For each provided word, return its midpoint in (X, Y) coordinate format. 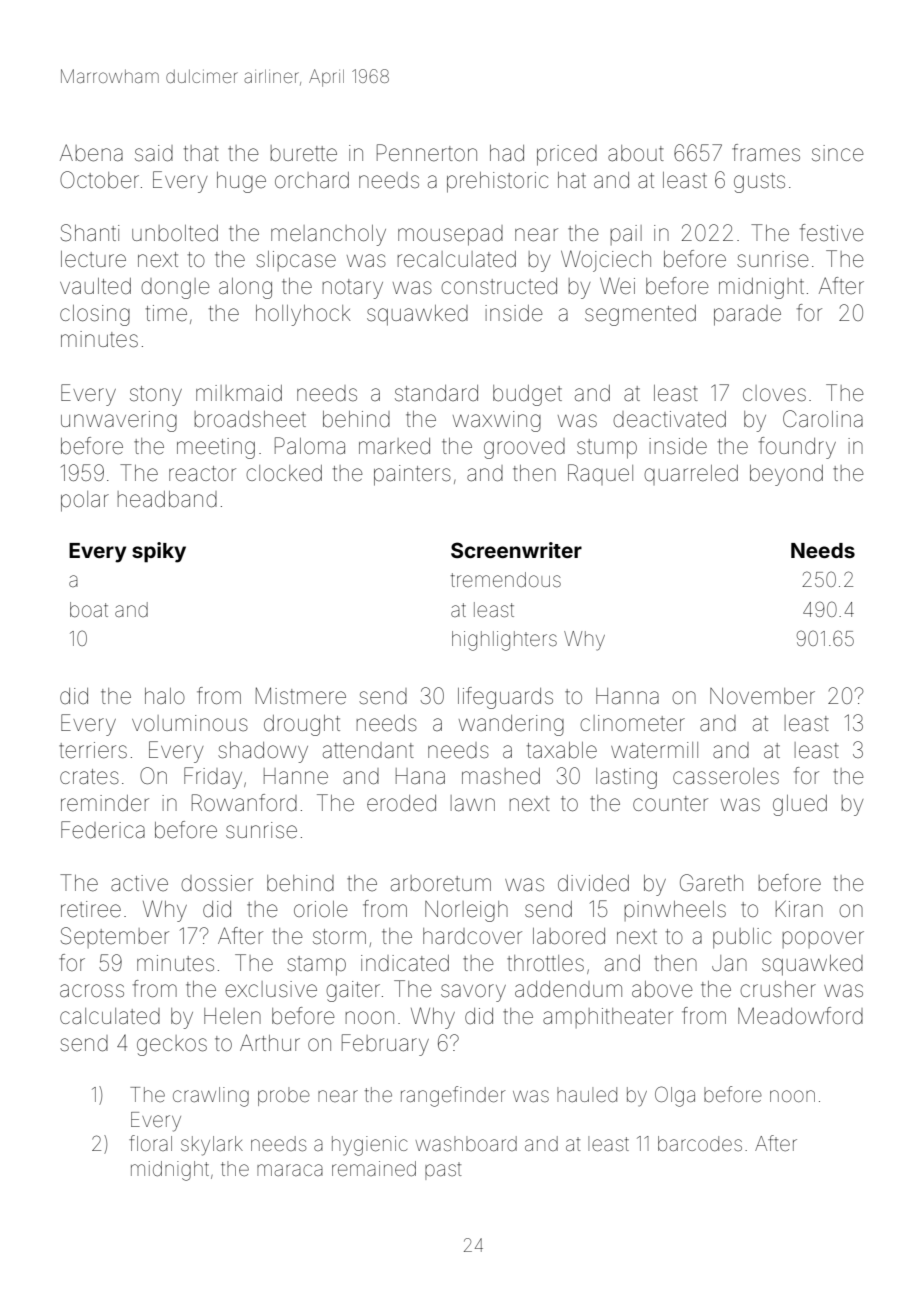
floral (150, 1143)
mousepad (450, 235)
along (245, 288)
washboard (466, 1143)
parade (747, 315)
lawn (473, 803)
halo (165, 696)
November (762, 696)
